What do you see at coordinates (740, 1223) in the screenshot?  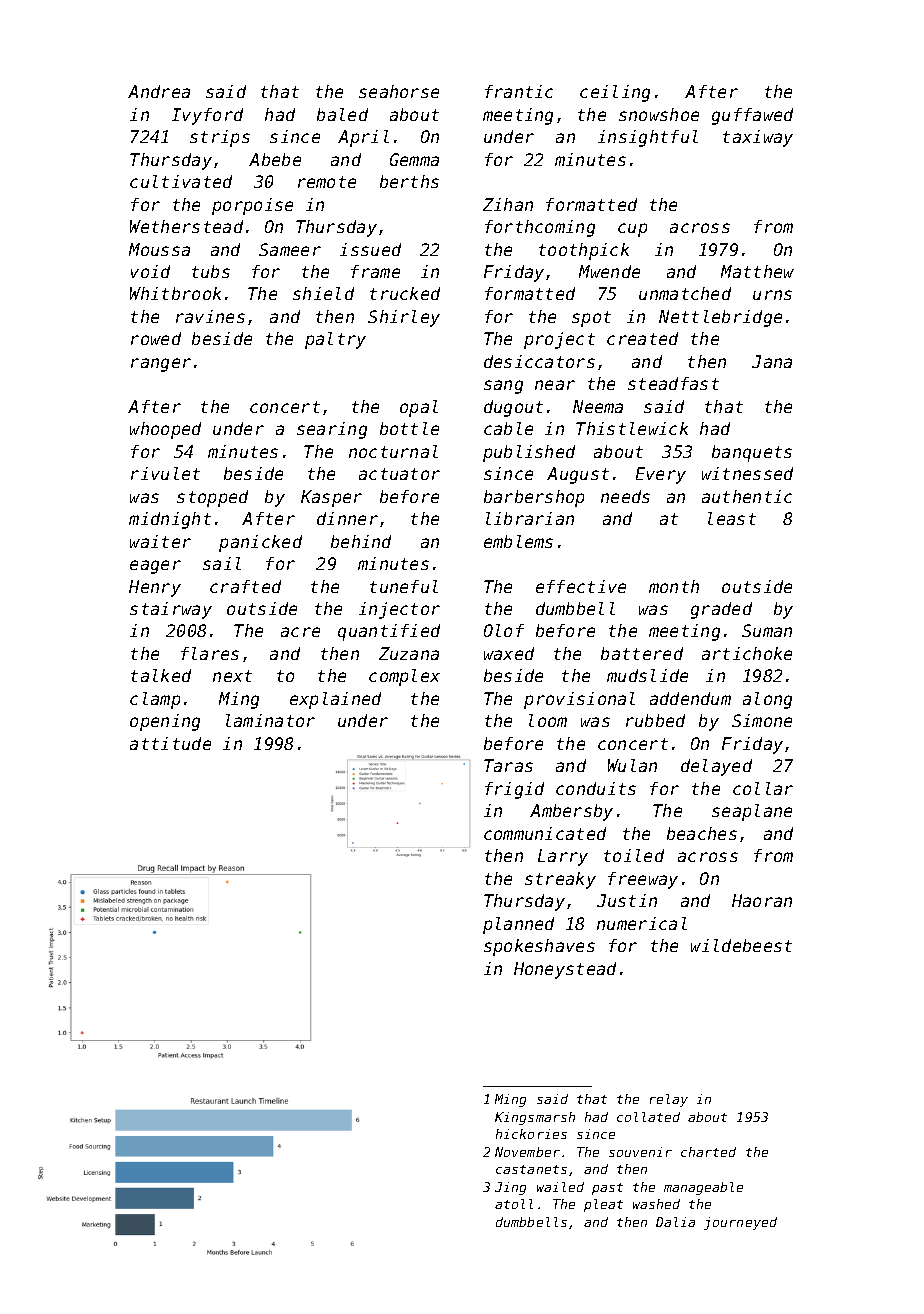 I see `journeyed` at bounding box center [740, 1223].
